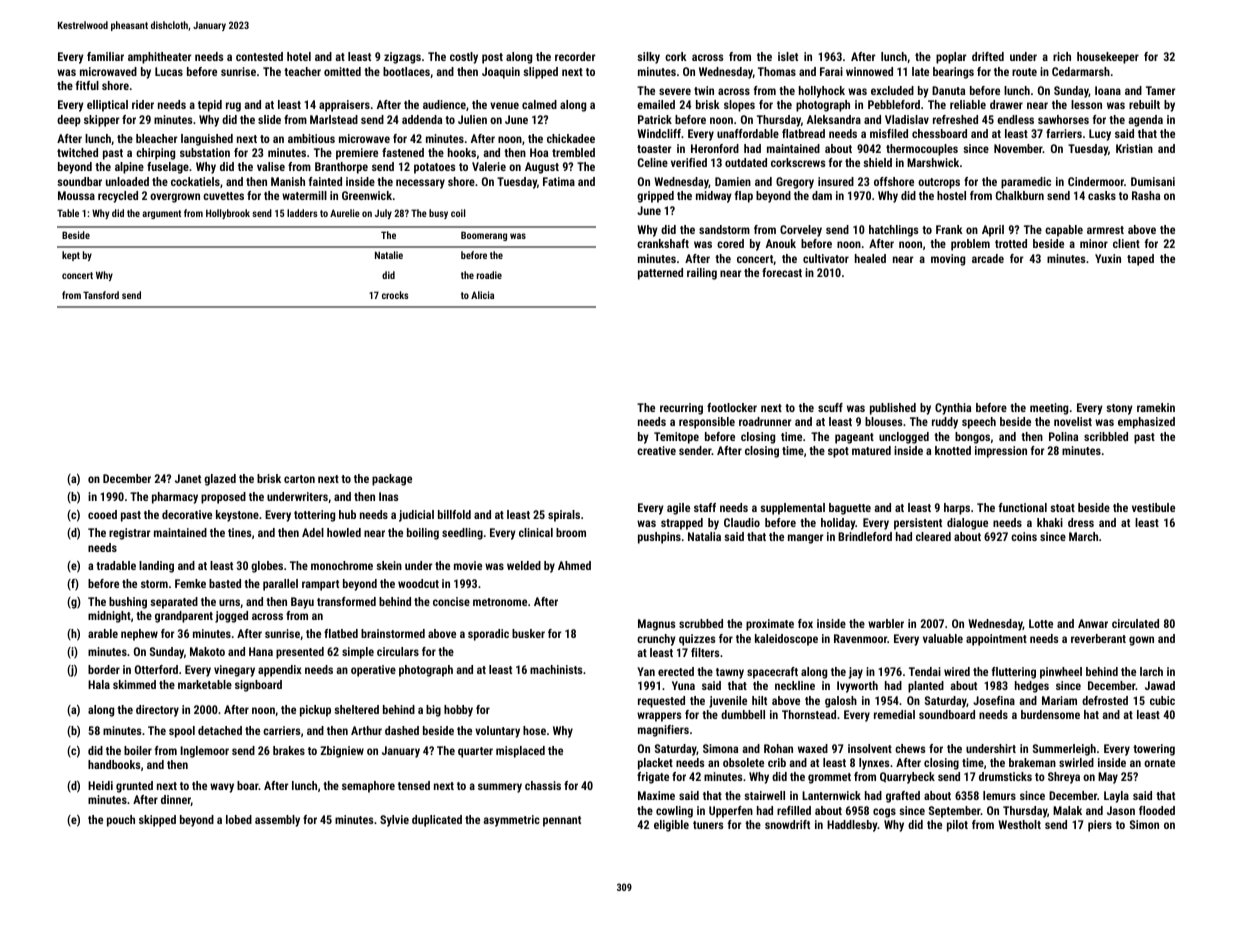 The height and width of the screenshot is (952, 1233). Describe the element at coordinates (1049, 409) in the screenshot. I see `meeting` at that location.
